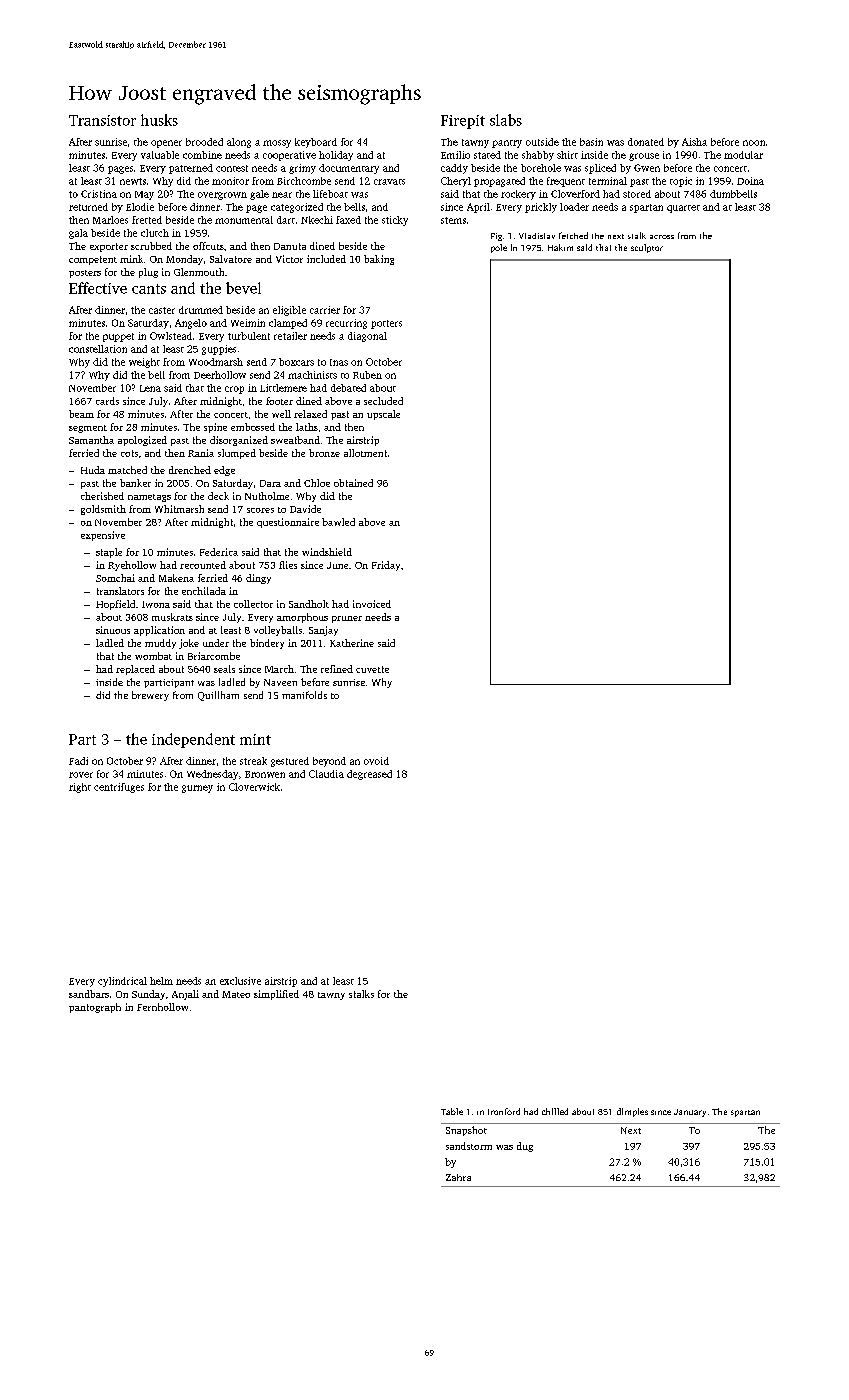  Describe the element at coordinates (750, 181) in the document. I see `Doina` at that location.
